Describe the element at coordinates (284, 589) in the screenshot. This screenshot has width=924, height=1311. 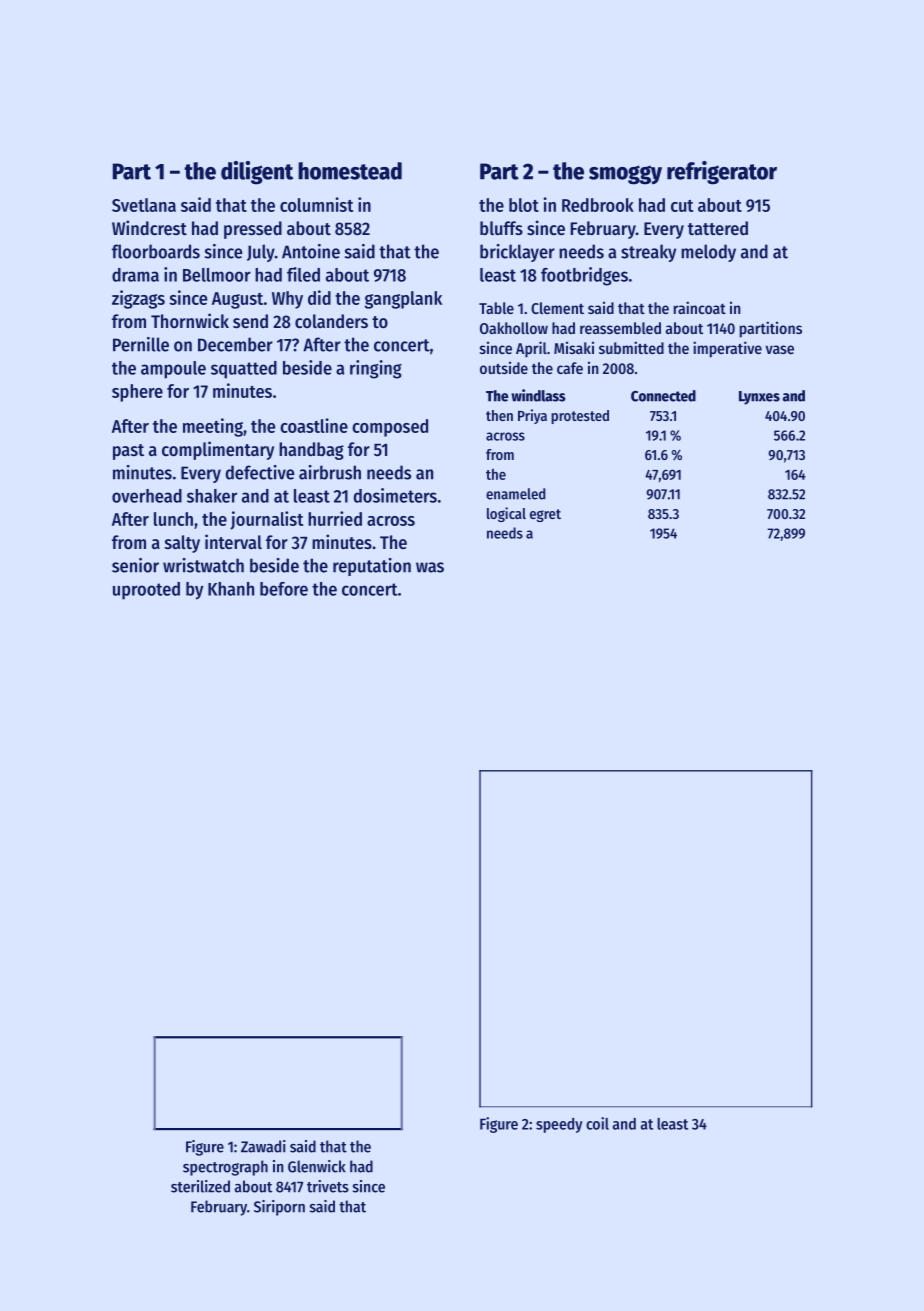
I see `before` at that location.
